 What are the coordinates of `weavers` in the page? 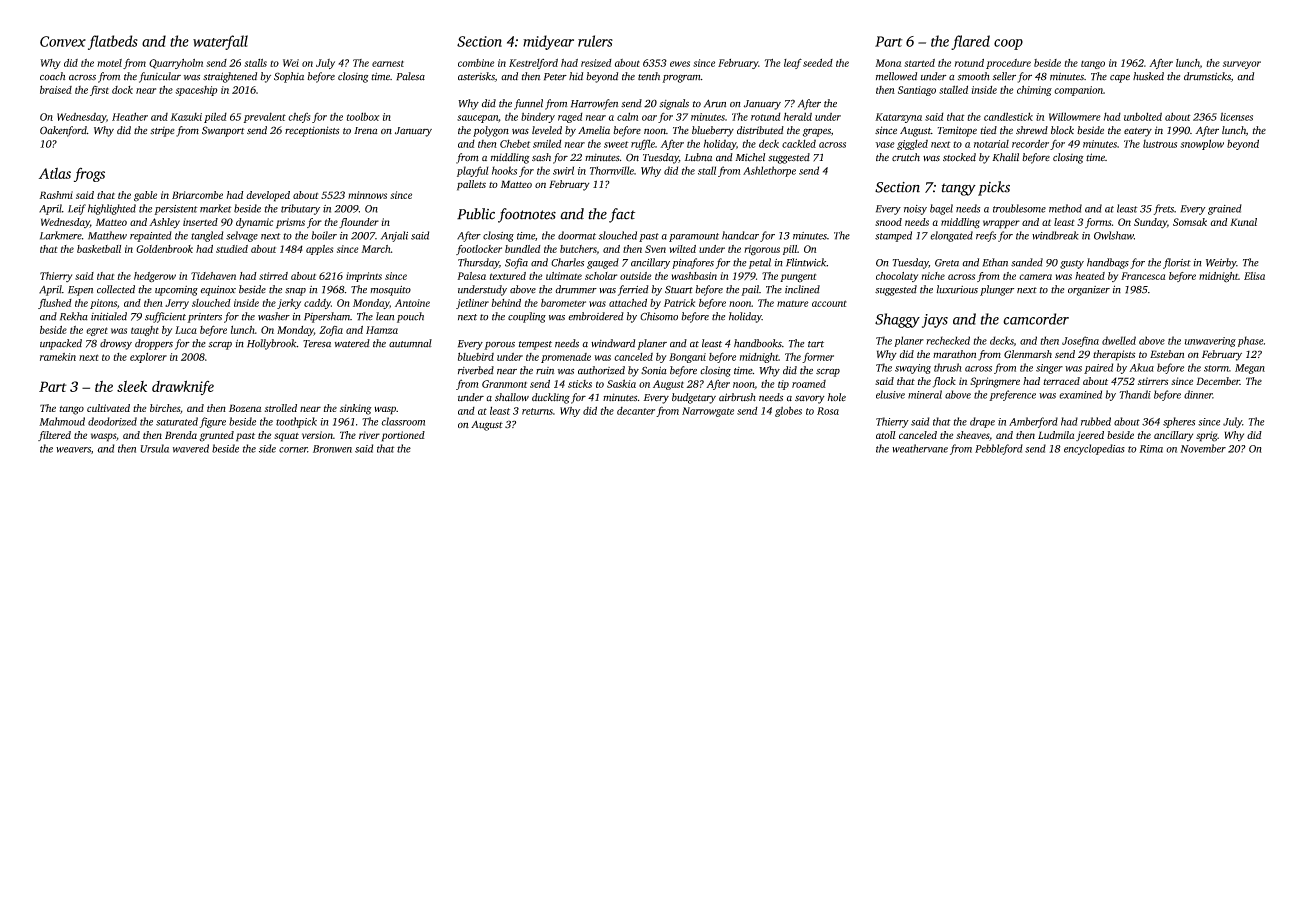 It's located at (73, 450).
